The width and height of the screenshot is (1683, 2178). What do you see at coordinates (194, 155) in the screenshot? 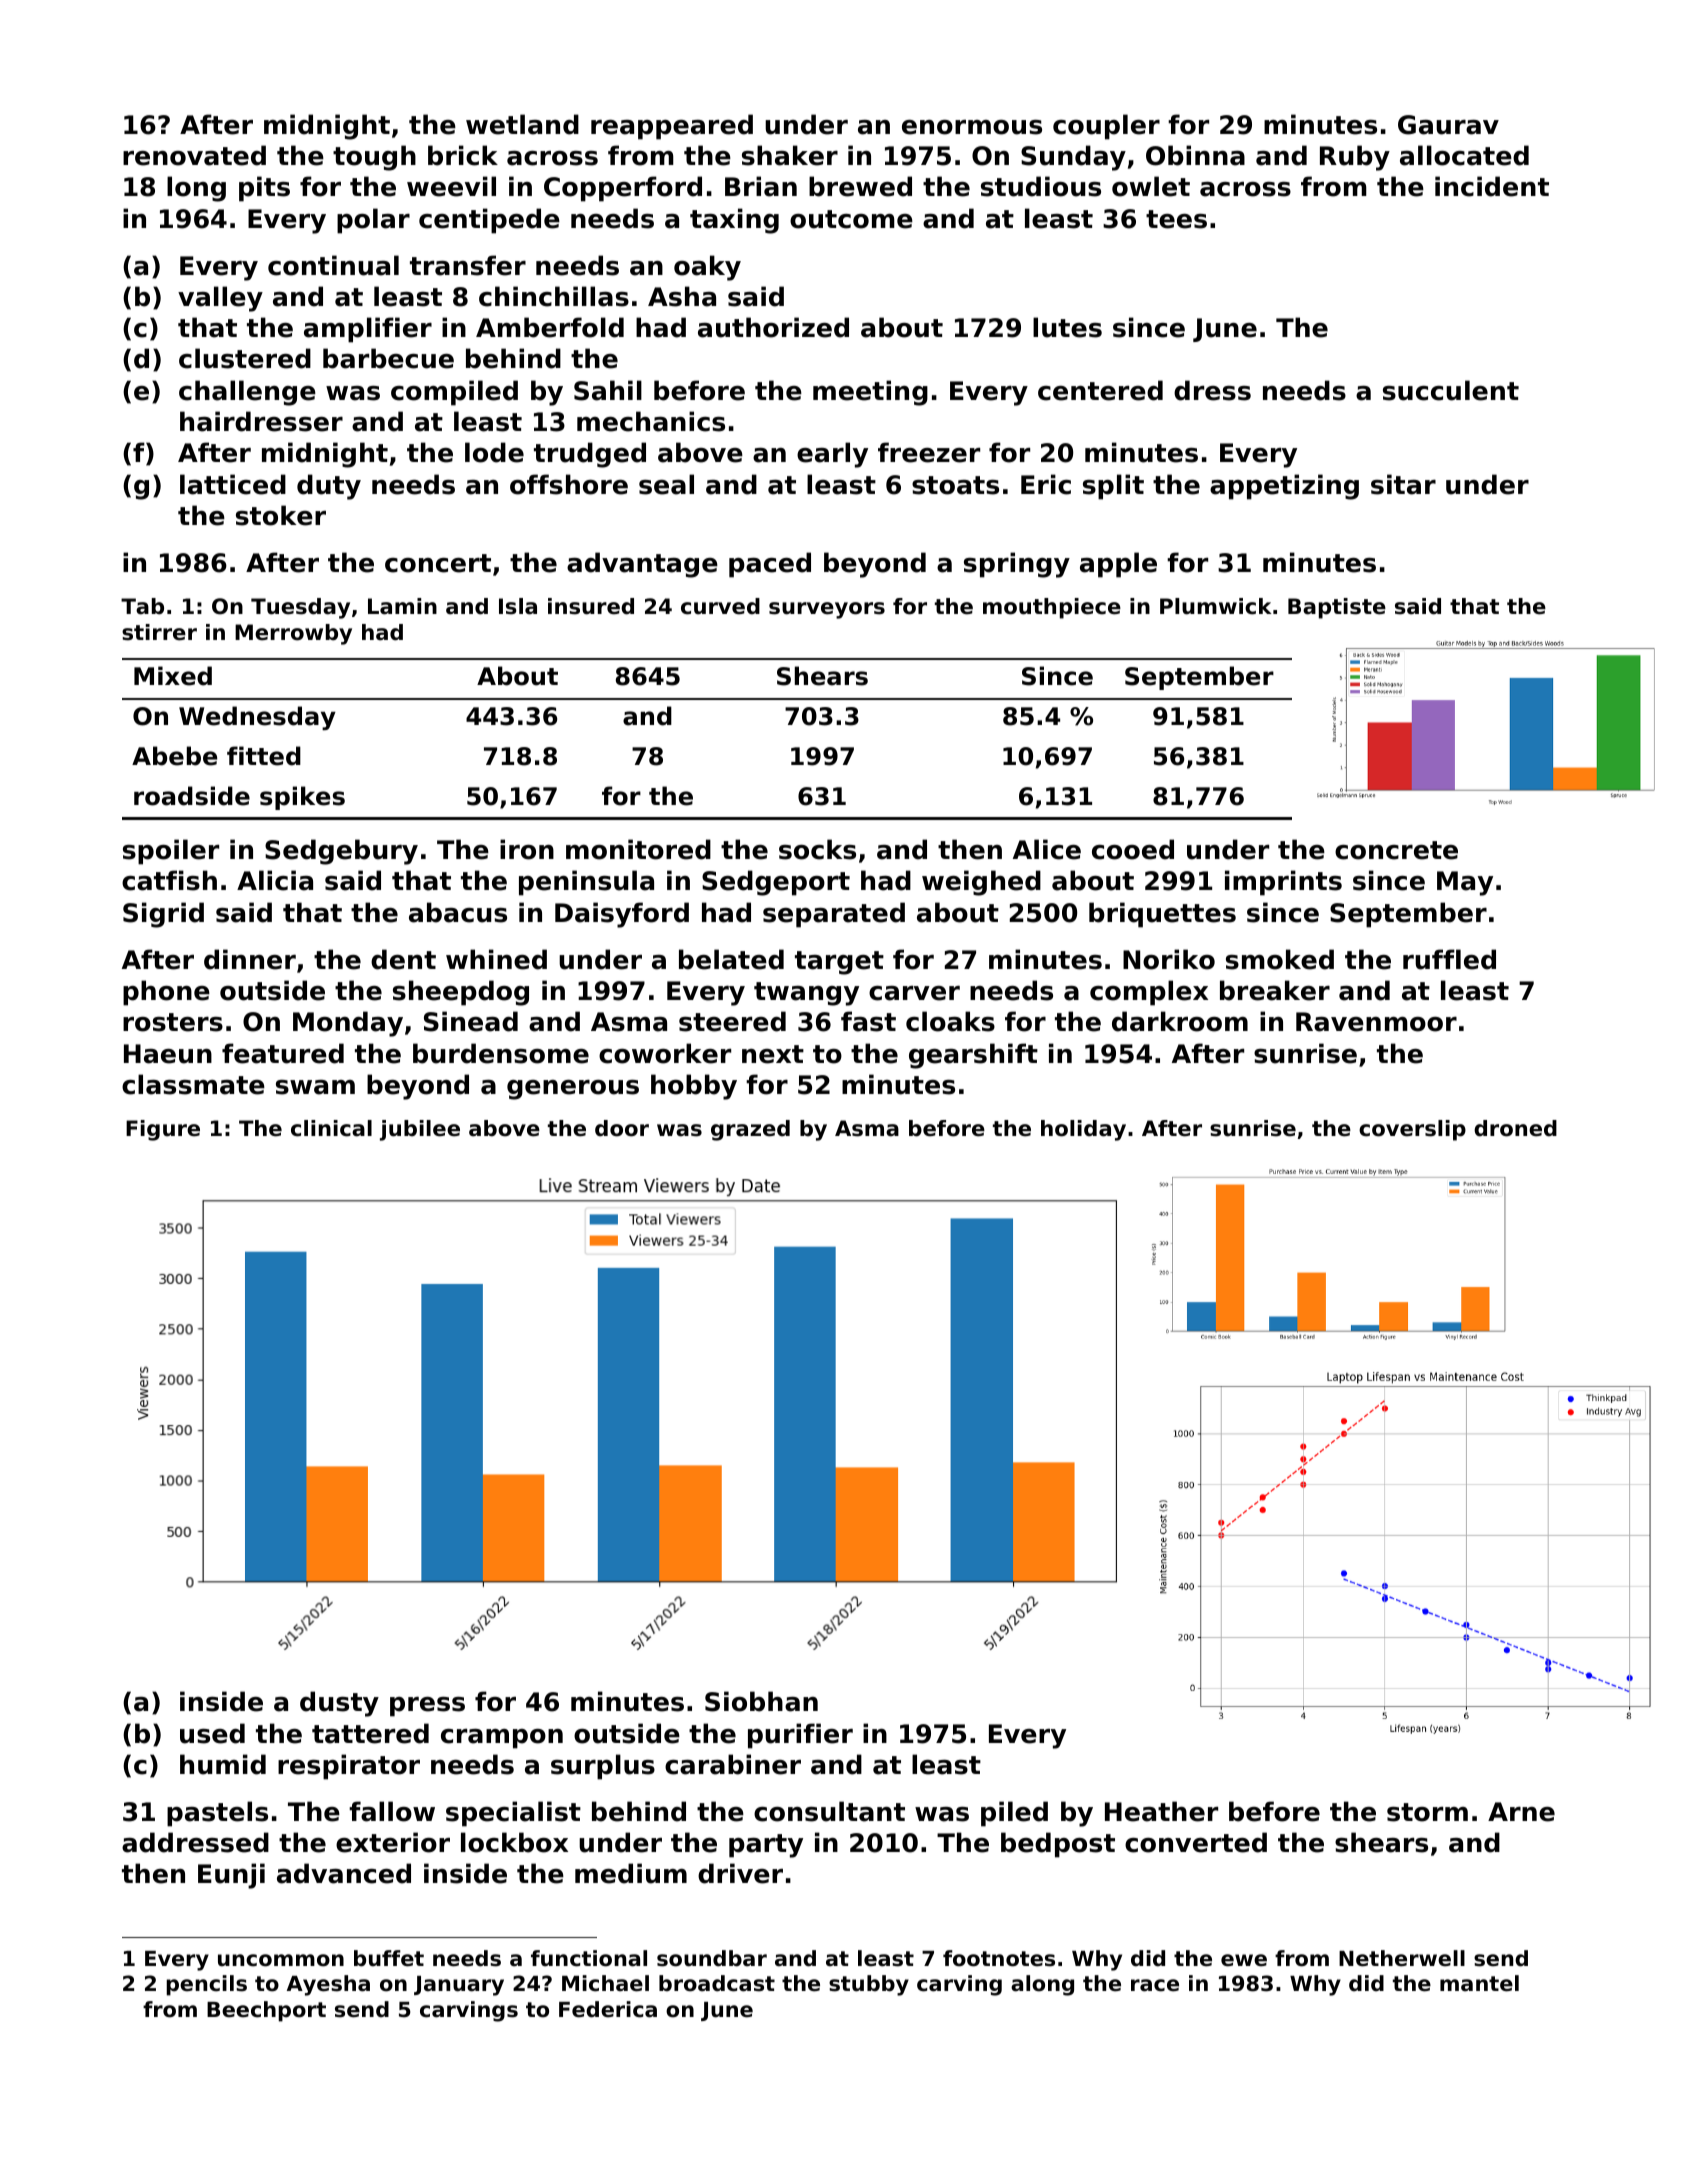
I see `renovated` at bounding box center [194, 155].
